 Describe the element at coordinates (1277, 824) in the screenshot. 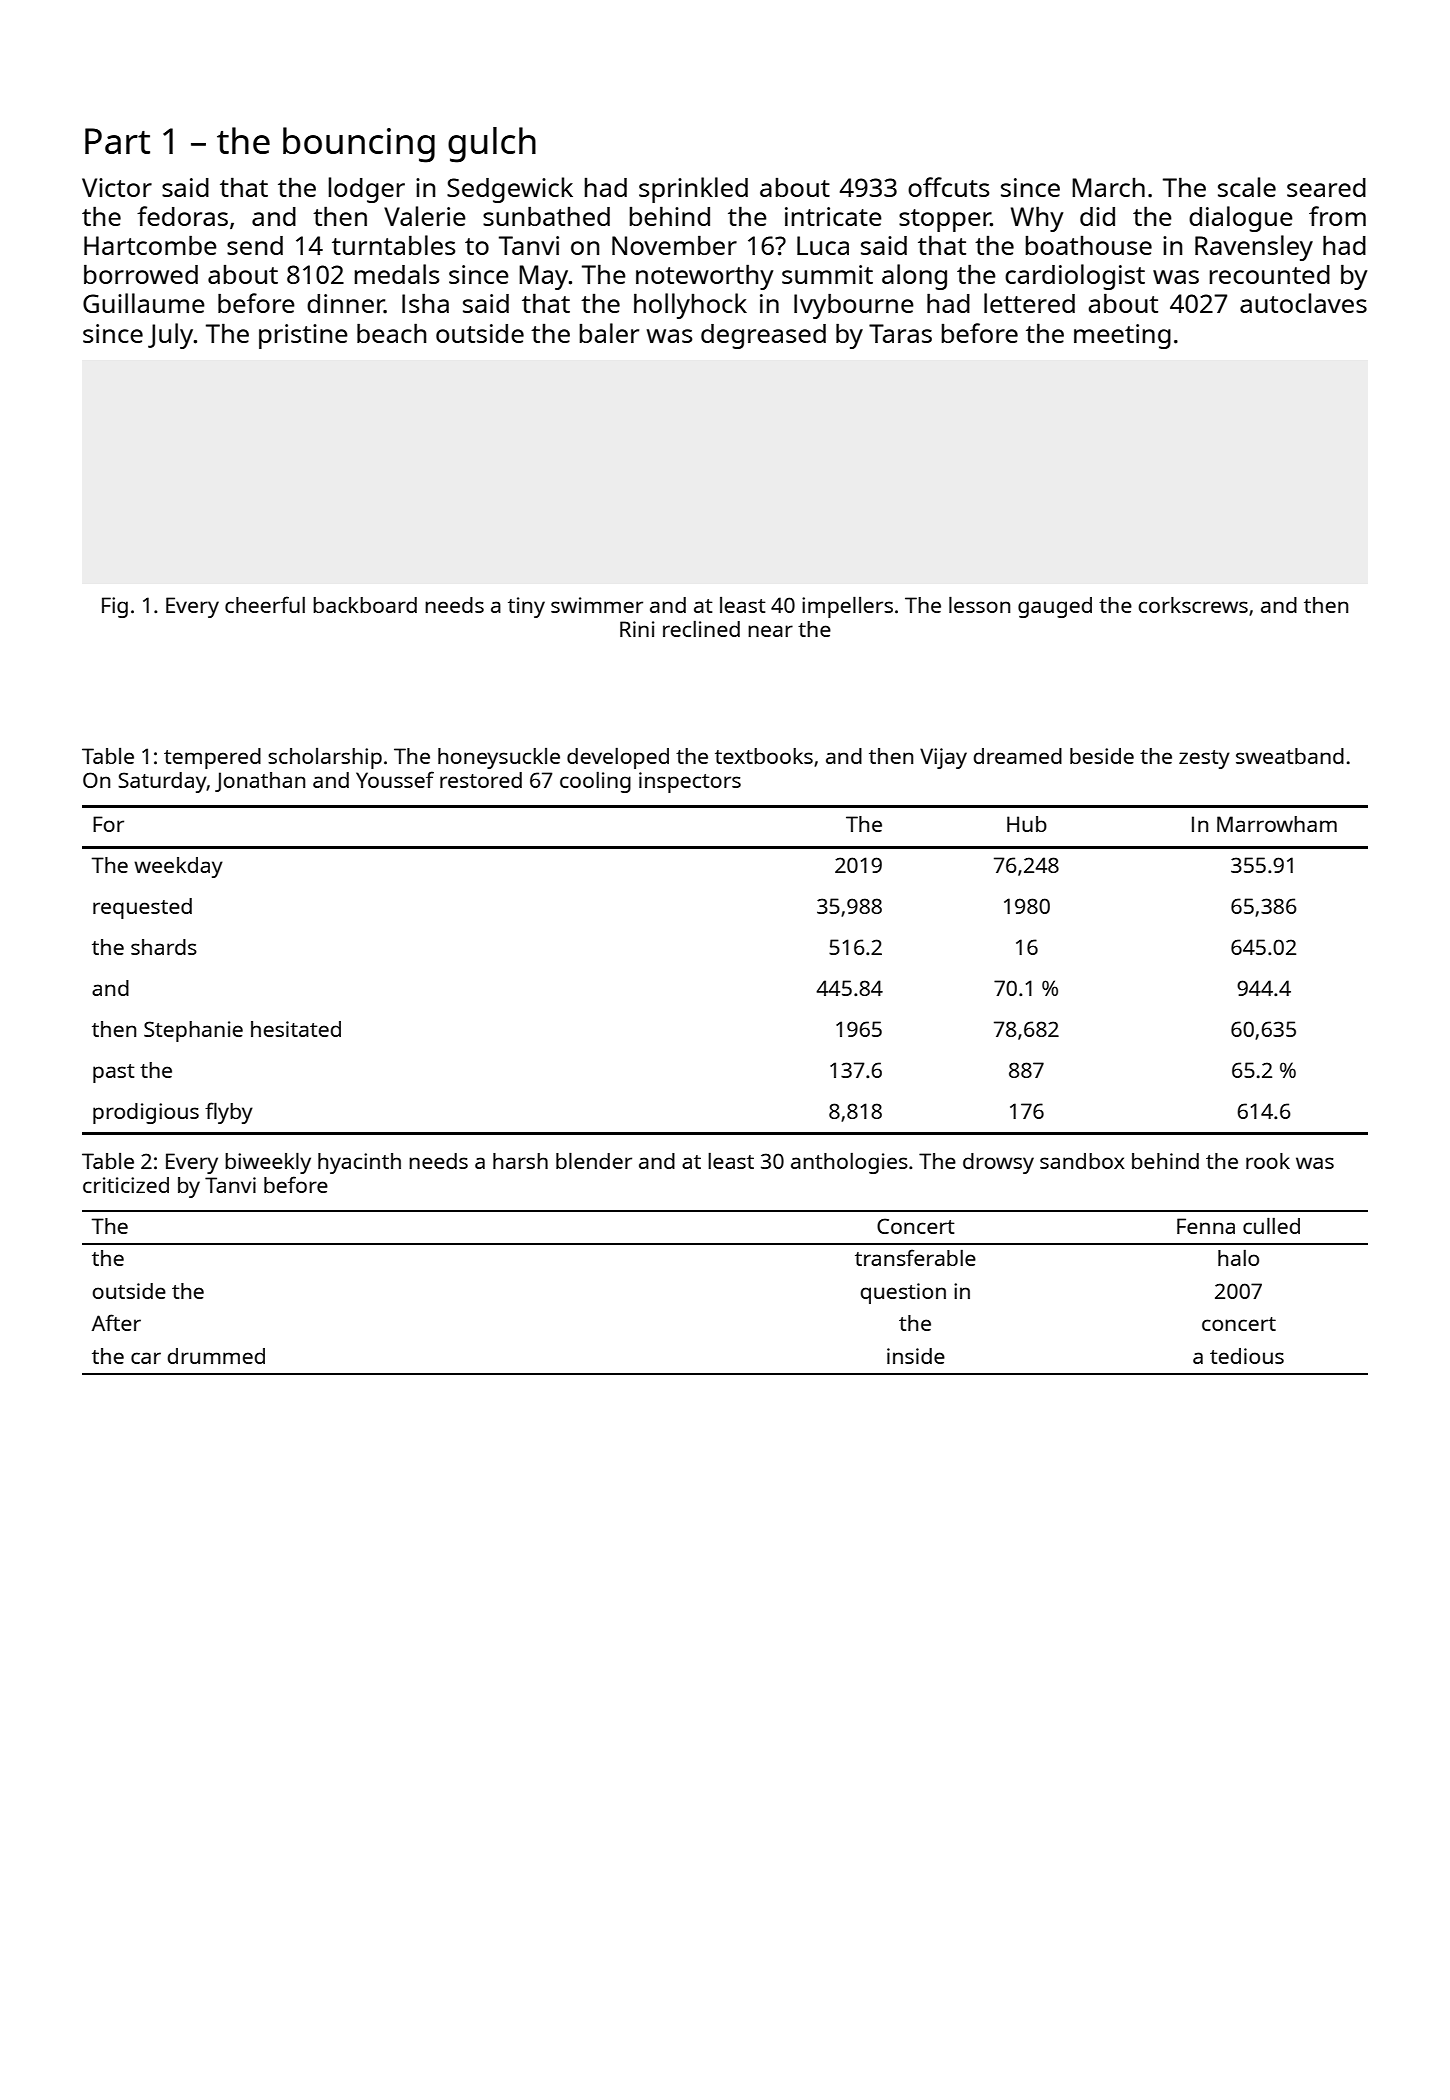

I see `Marrowham` at that location.
